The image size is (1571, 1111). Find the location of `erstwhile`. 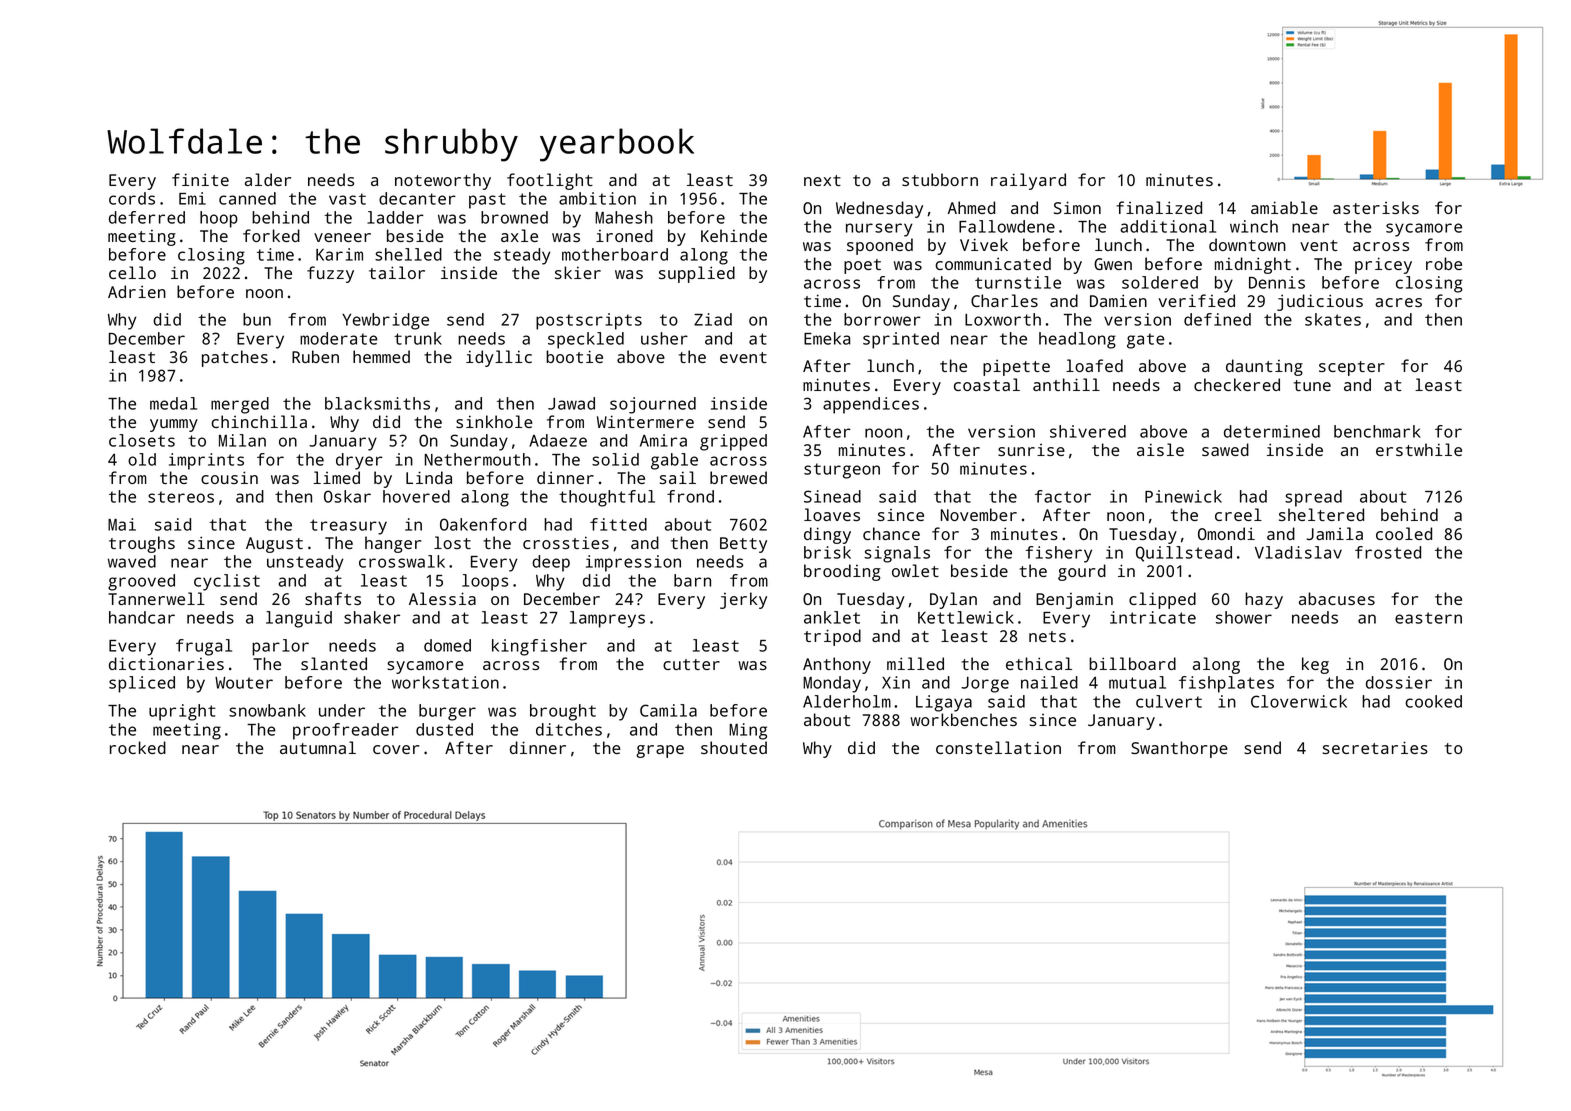

erstwhile is located at coordinates (1419, 449).
